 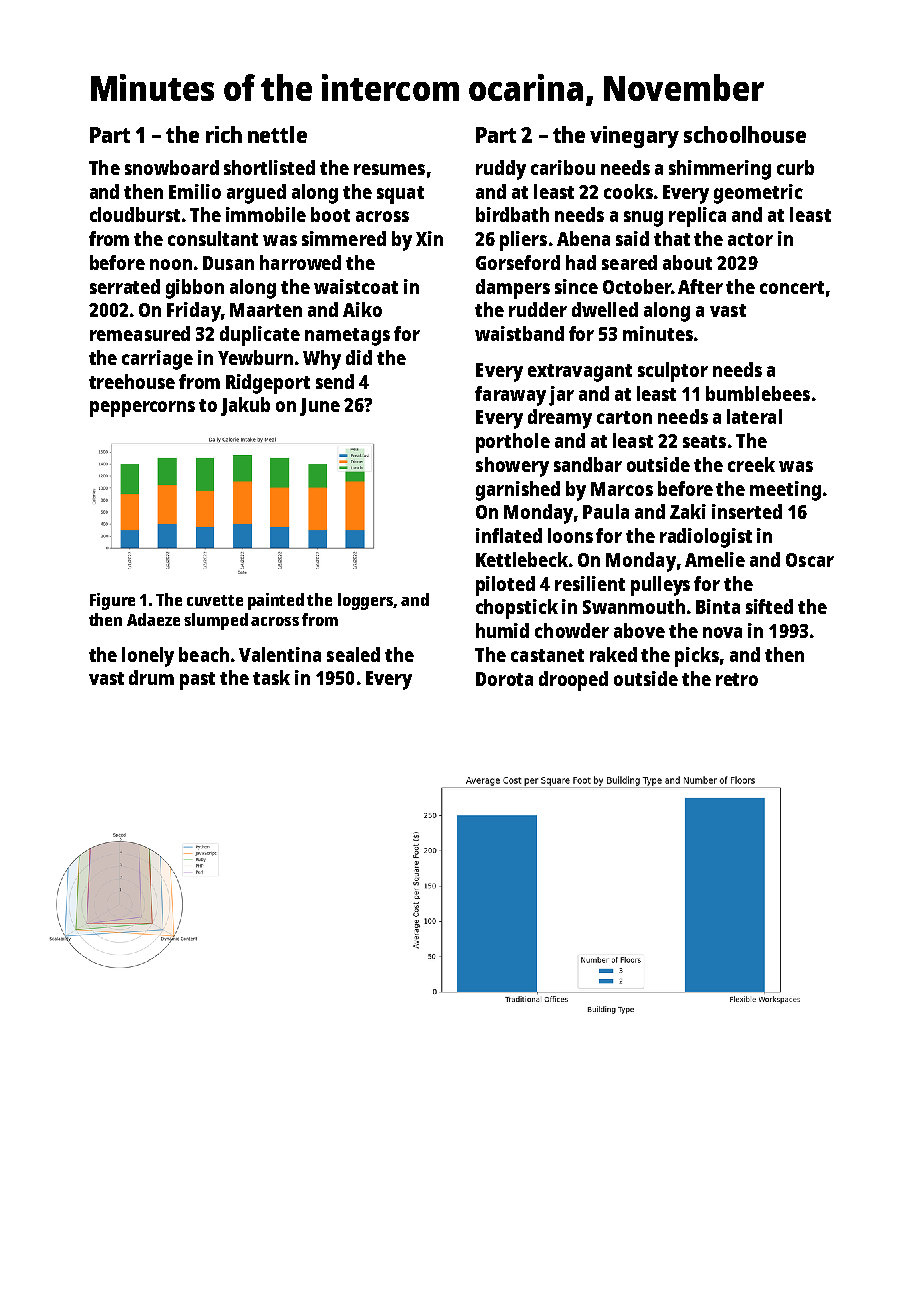 I want to click on Dorota, so click(x=504, y=679).
